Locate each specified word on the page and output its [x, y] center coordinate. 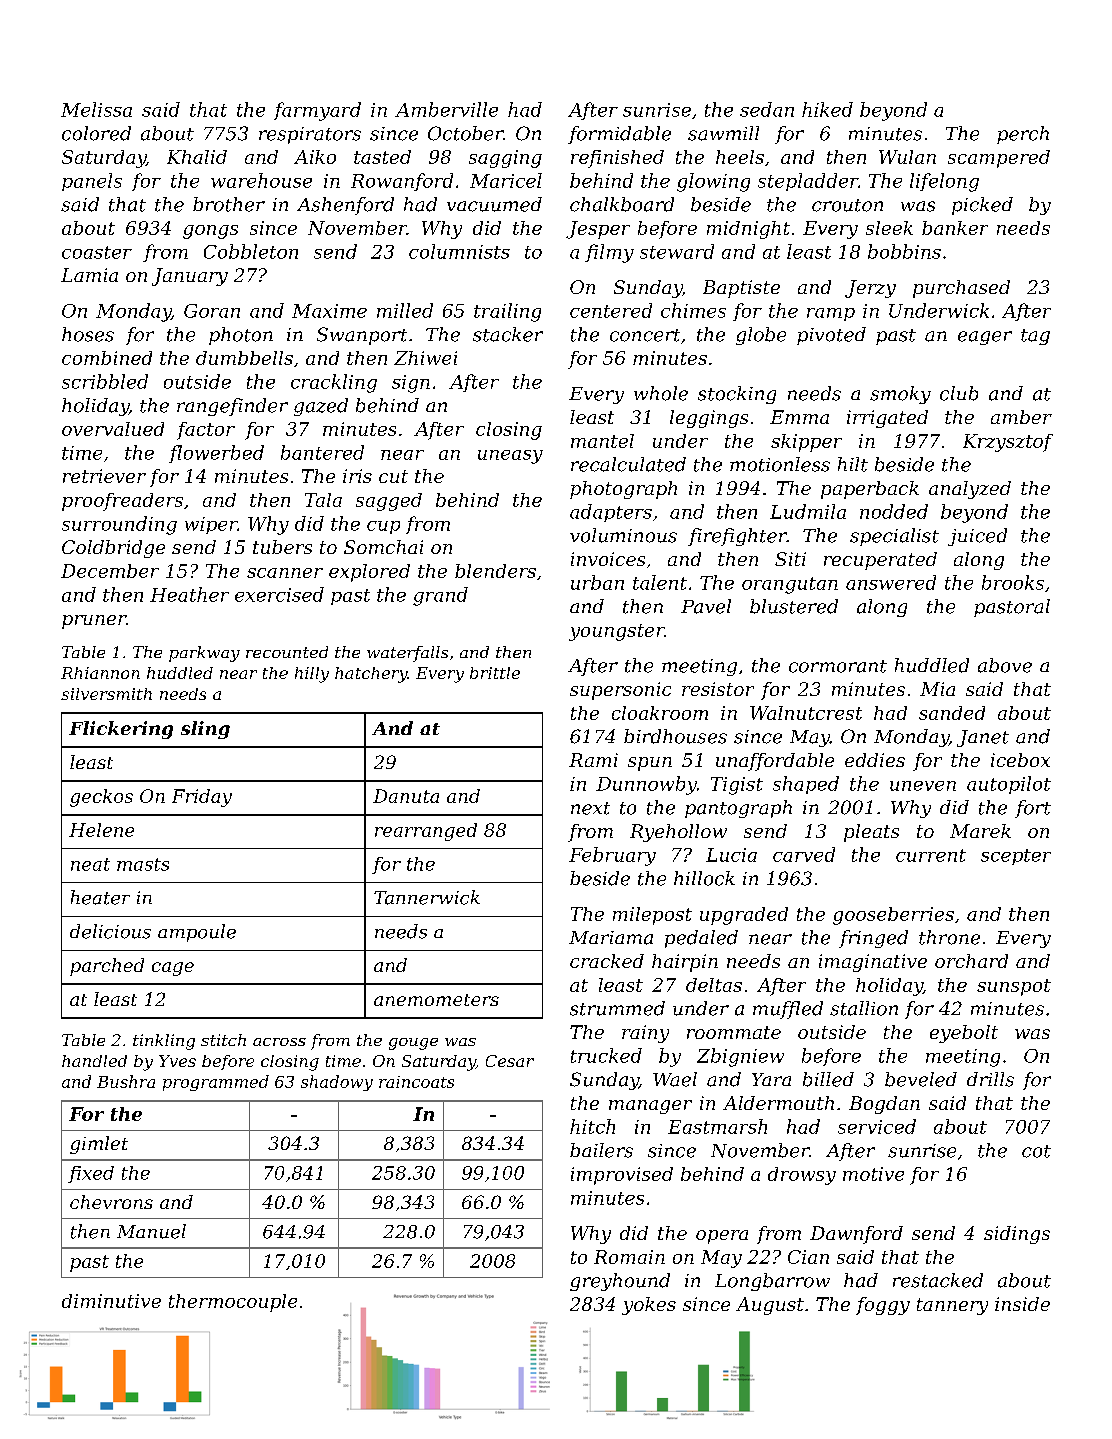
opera [722, 1237]
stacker [508, 334]
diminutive [111, 1301]
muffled [788, 1010]
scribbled [105, 381]
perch [1023, 135]
